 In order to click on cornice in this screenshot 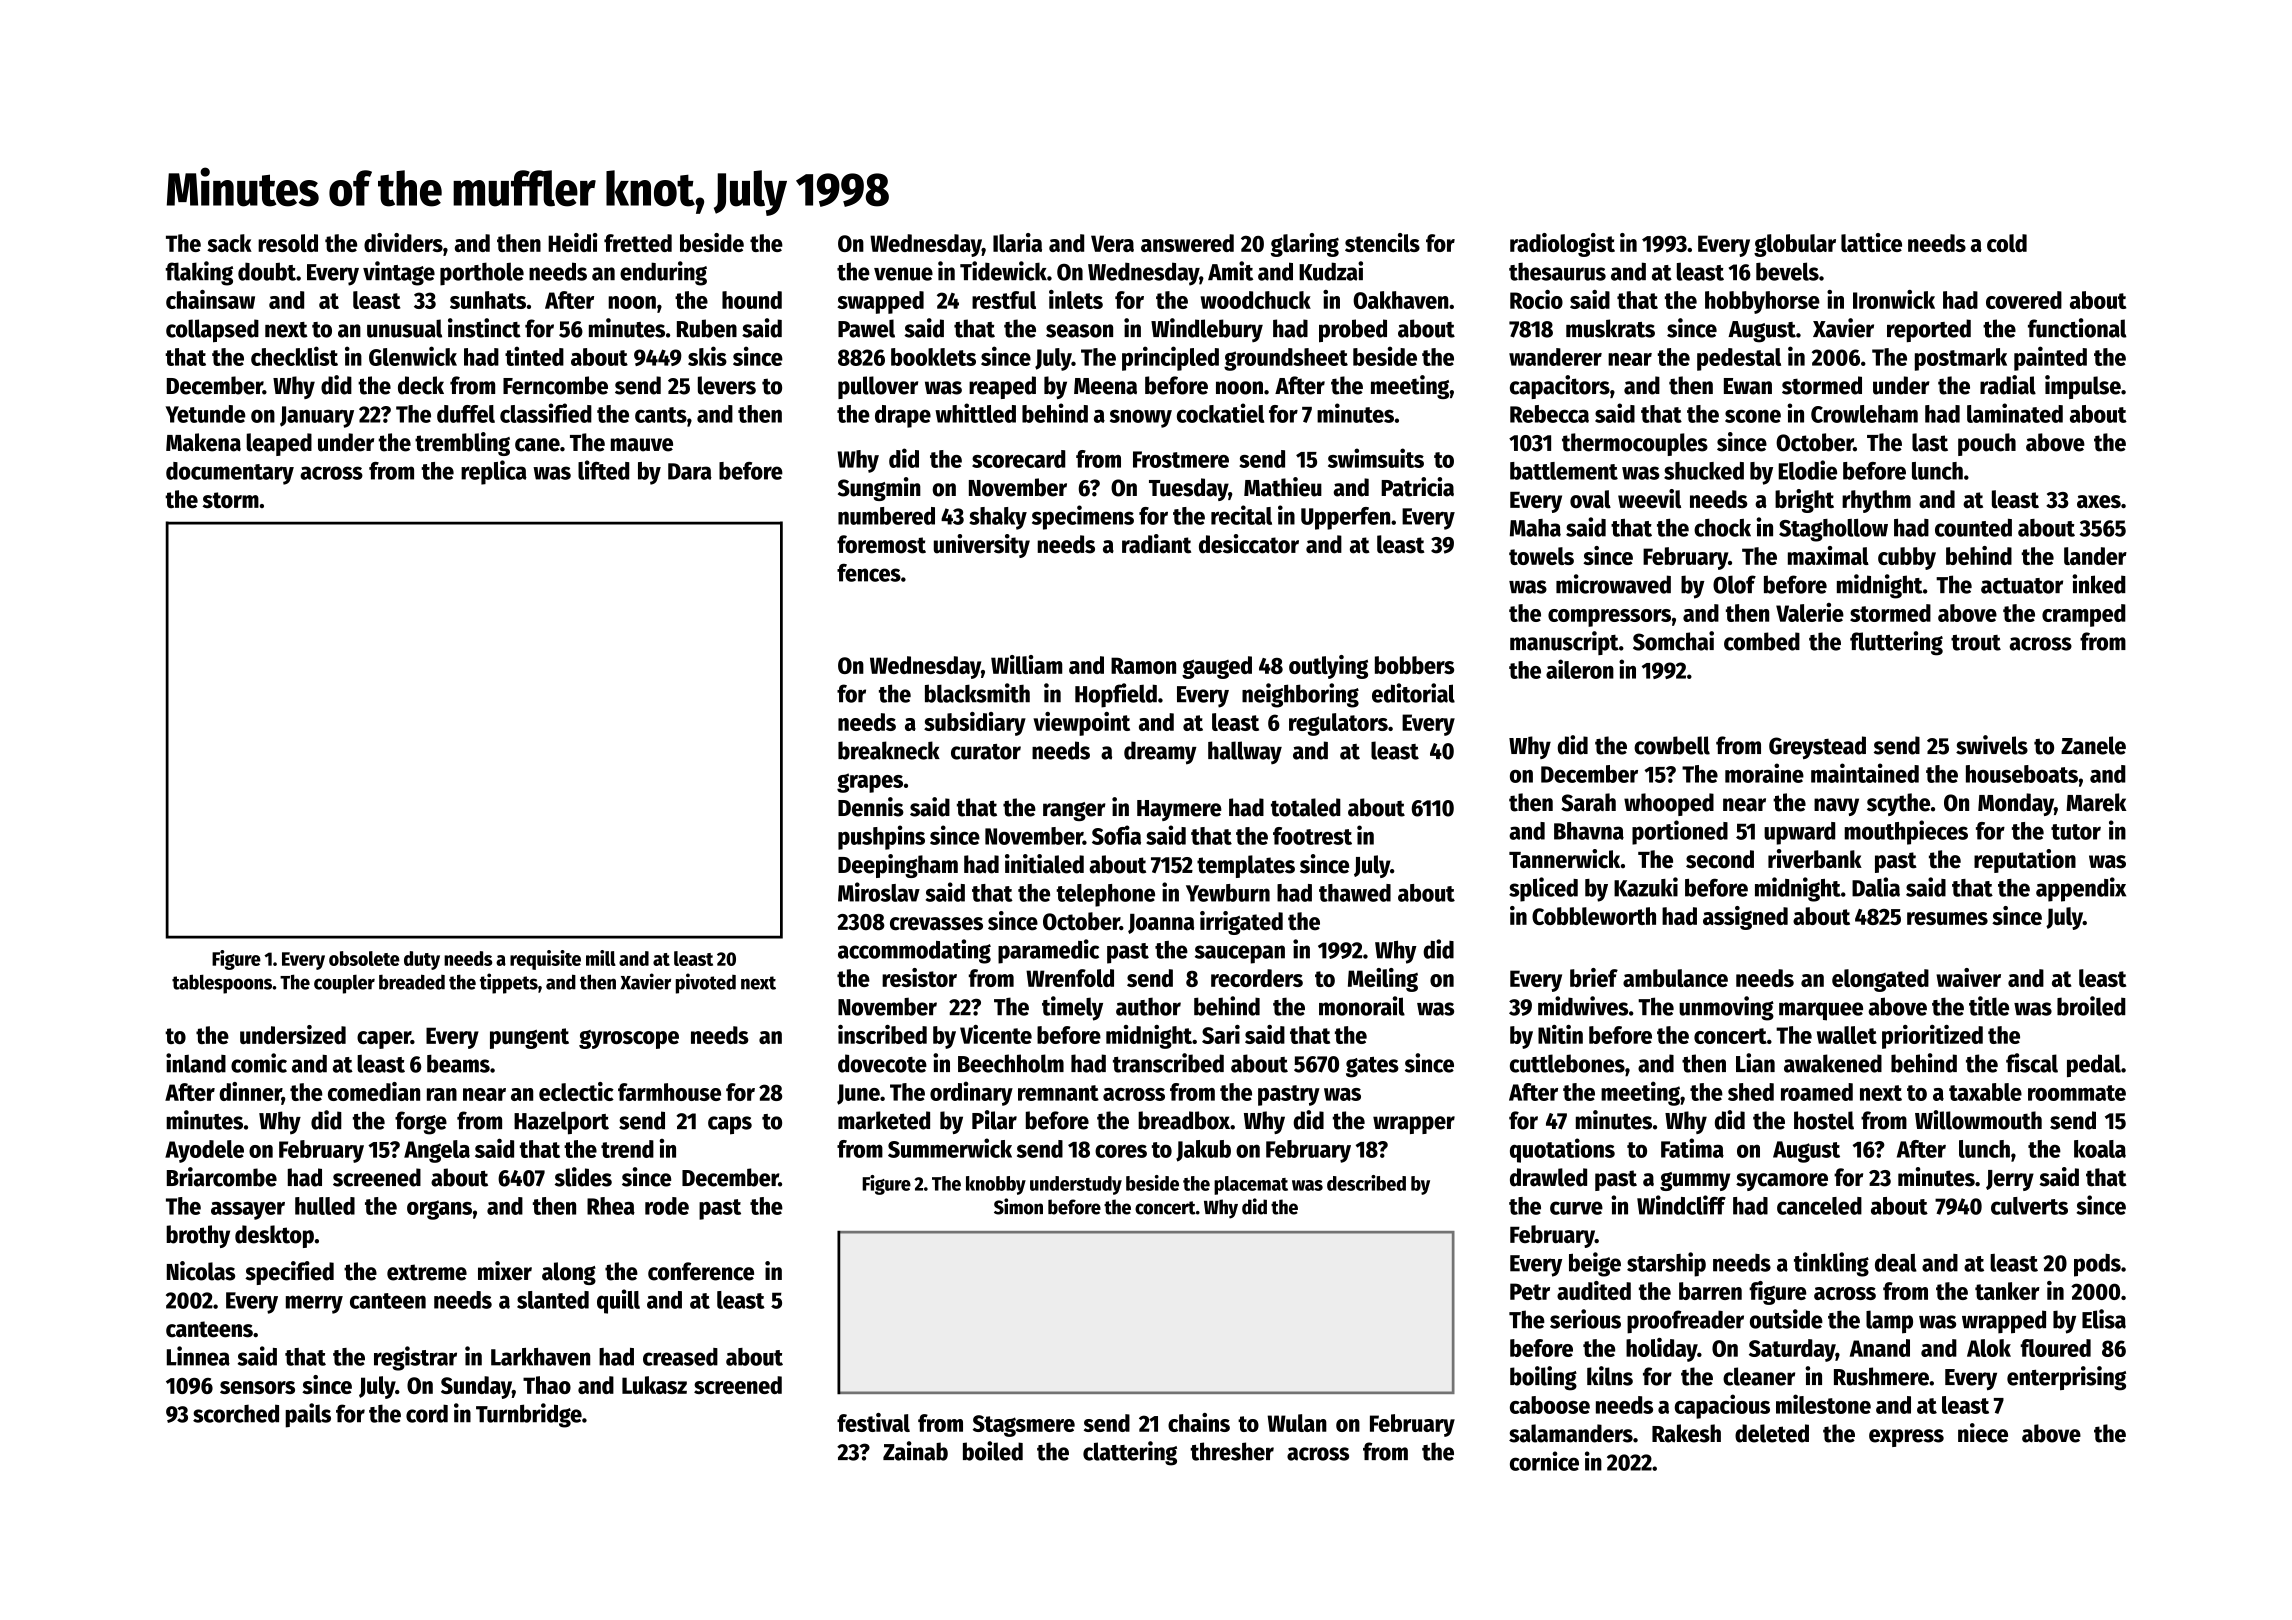, I will do `click(1544, 1461)`.
